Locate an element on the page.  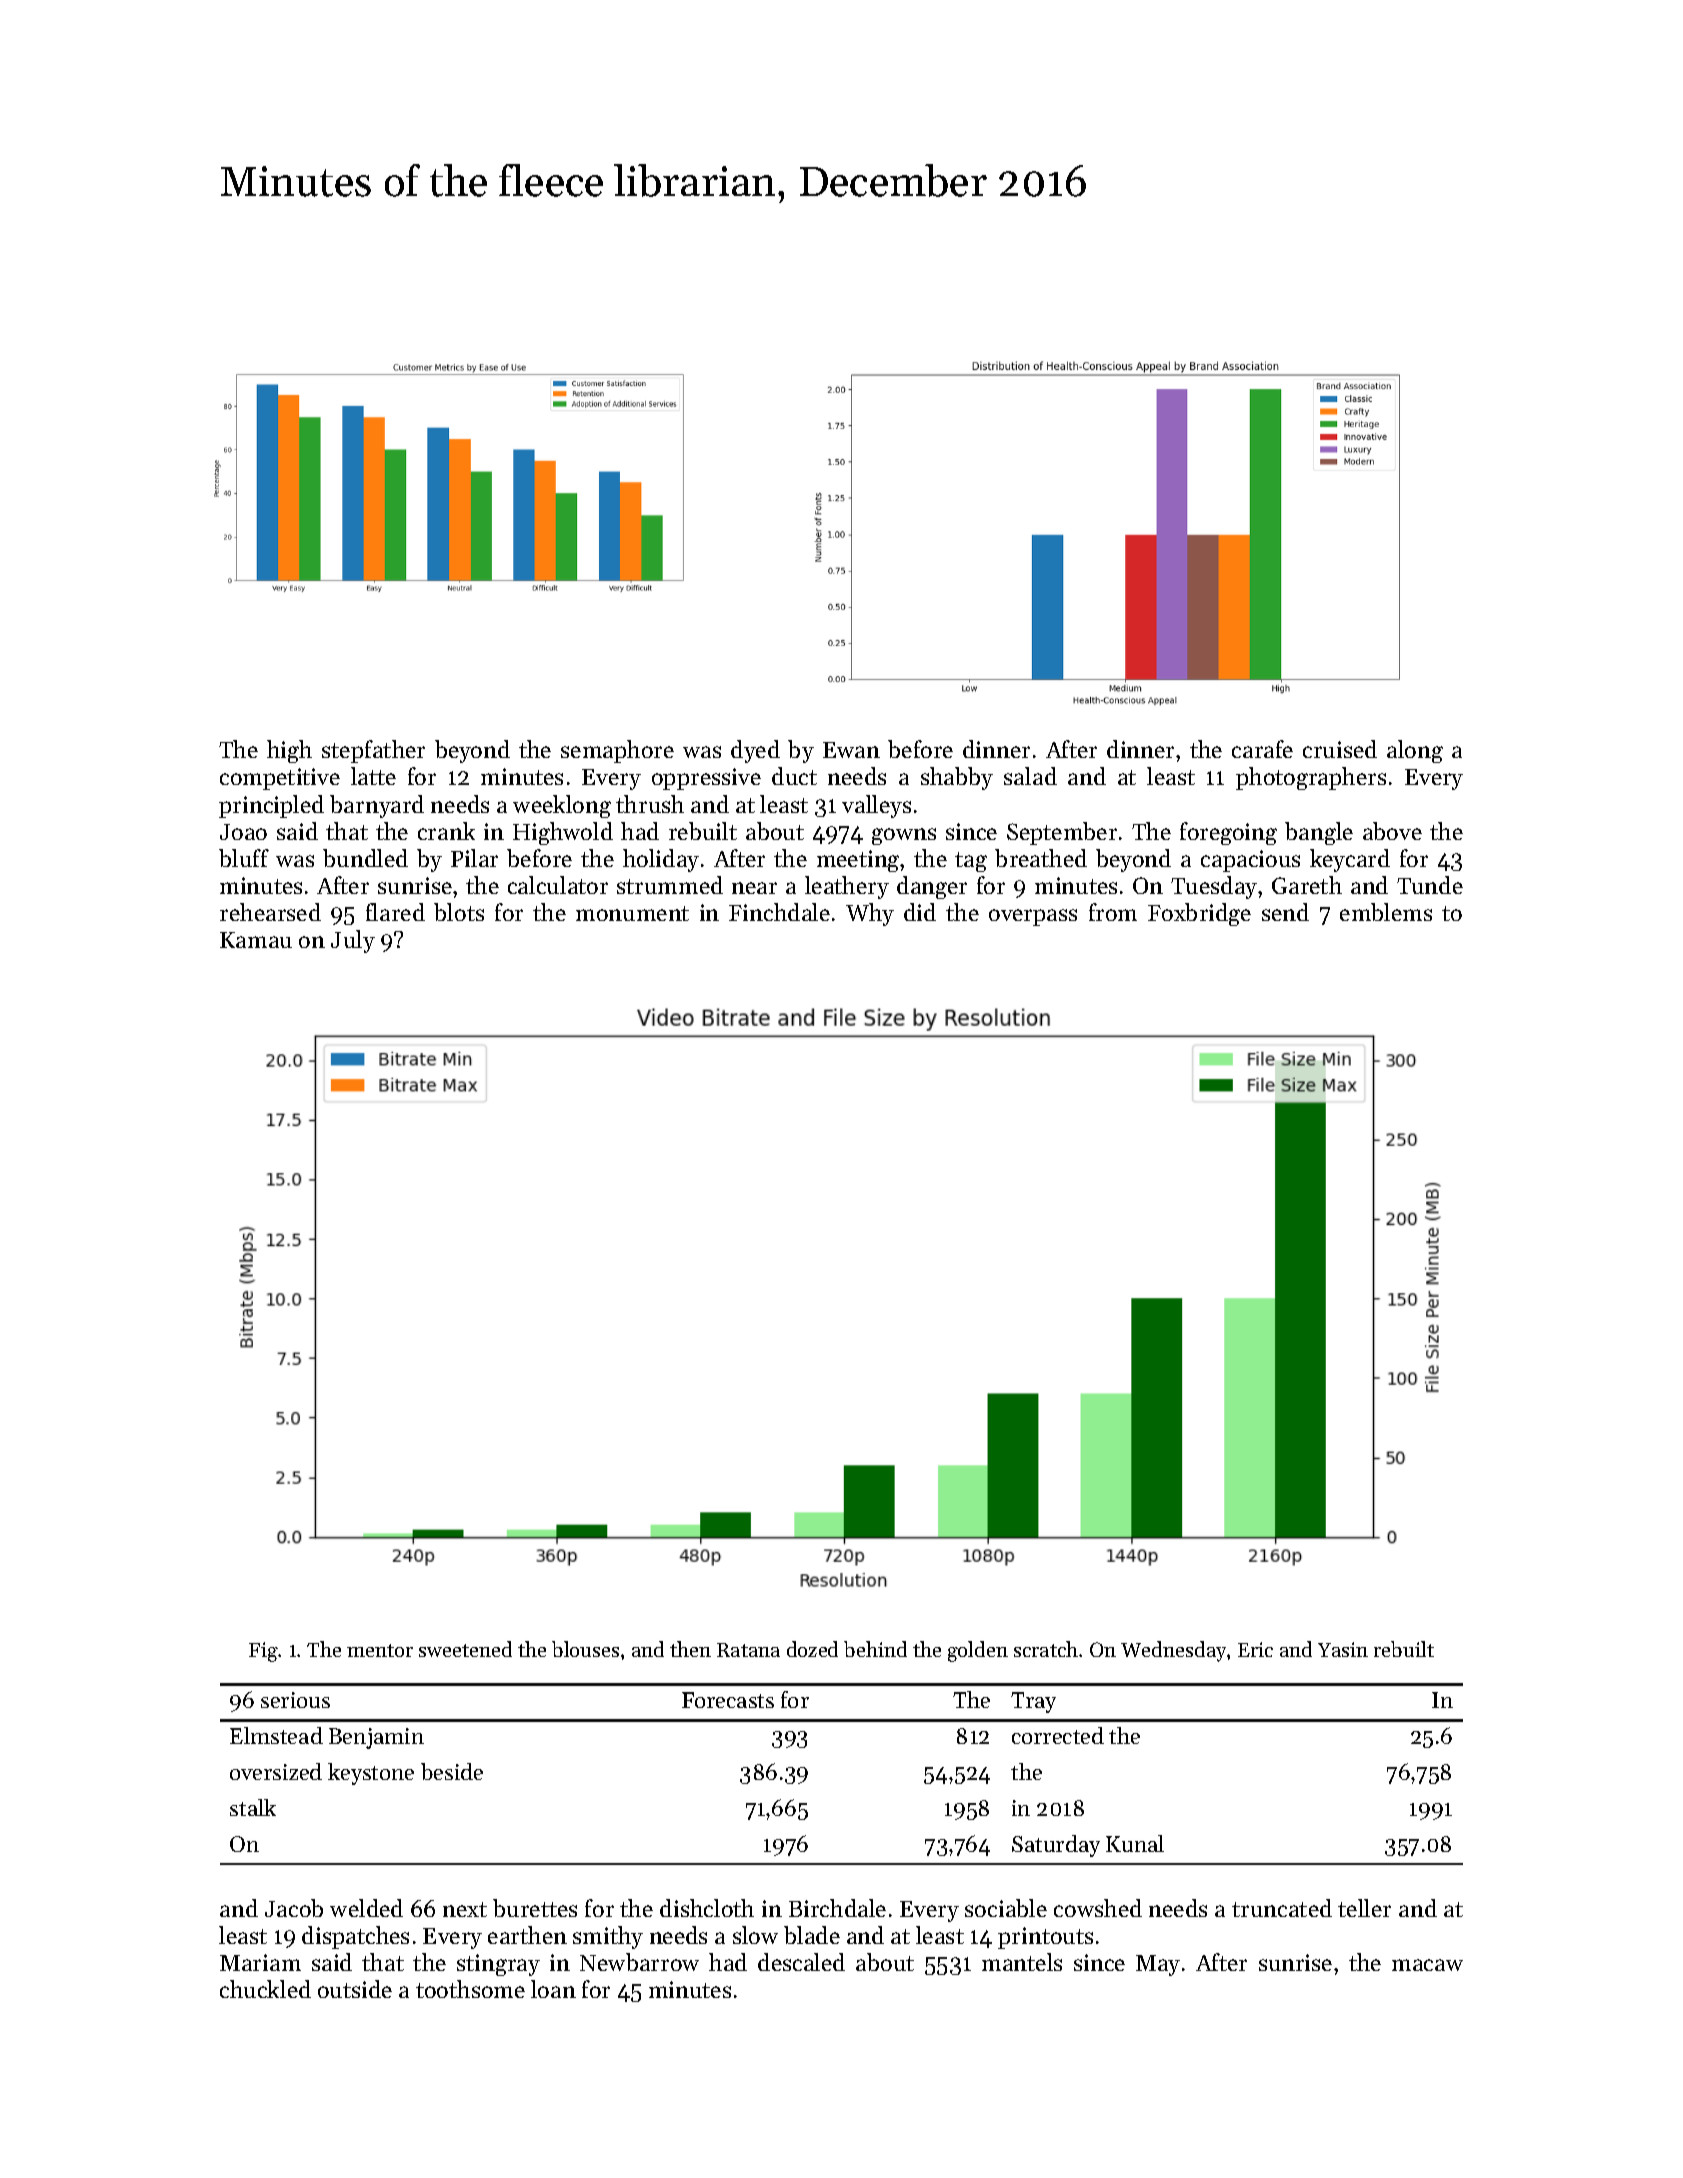
Kunal is located at coordinates (1135, 1843).
